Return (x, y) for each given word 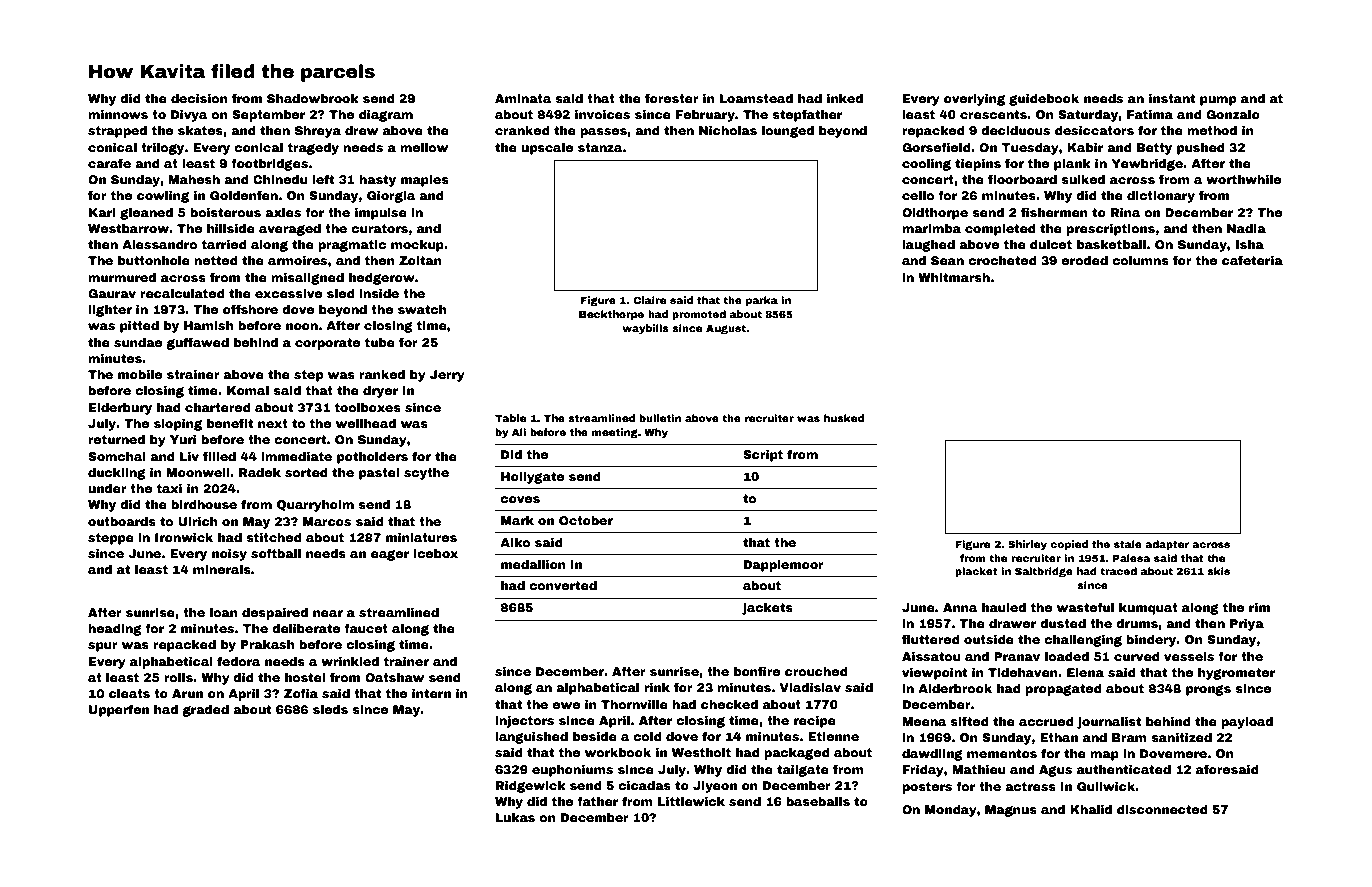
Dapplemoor (784, 566)
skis (1218, 571)
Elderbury (120, 409)
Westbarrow (128, 228)
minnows (118, 114)
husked (844, 418)
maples (425, 181)
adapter (1167, 545)
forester (672, 98)
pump (1218, 101)
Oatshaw (394, 677)
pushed (1200, 149)
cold (647, 736)
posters (927, 788)
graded (206, 711)
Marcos (327, 521)
